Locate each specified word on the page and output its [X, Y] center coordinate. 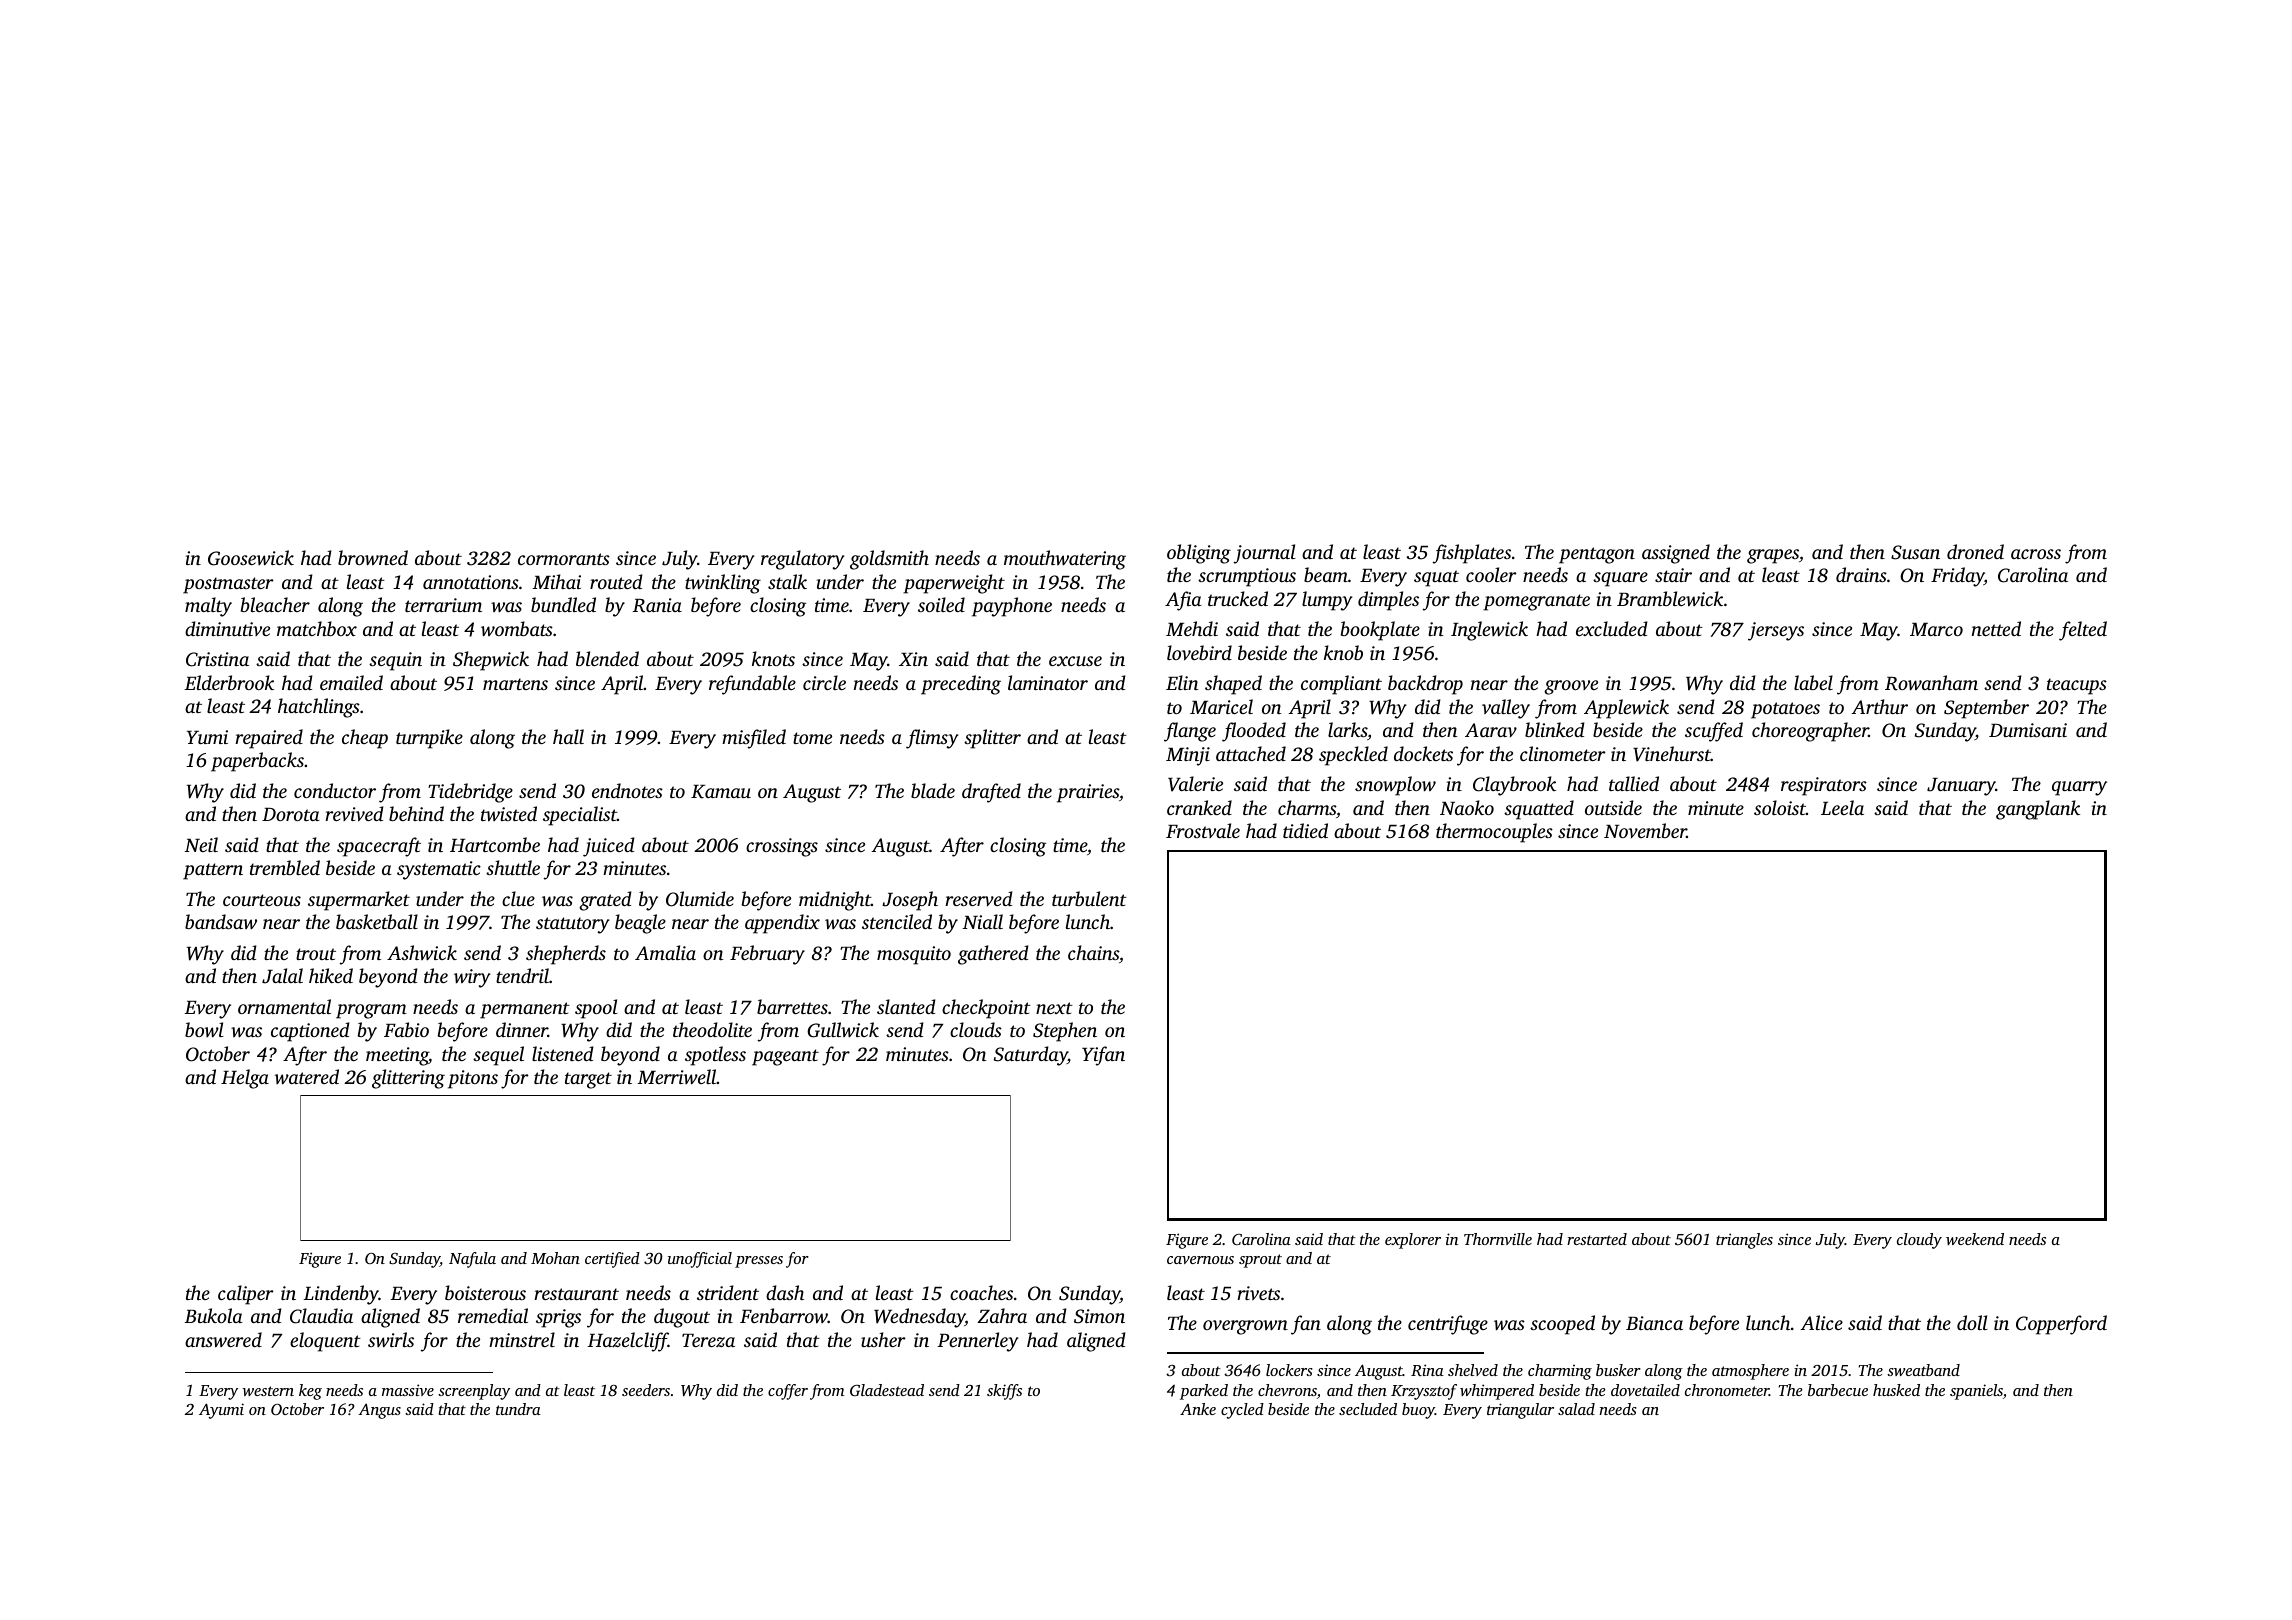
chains [1093, 952]
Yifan [1103, 1056]
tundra [518, 1409]
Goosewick [251, 558]
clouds [976, 1029]
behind [416, 813]
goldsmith [889, 560]
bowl [204, 1030]
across [2036, 554]
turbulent [1089, 898]
